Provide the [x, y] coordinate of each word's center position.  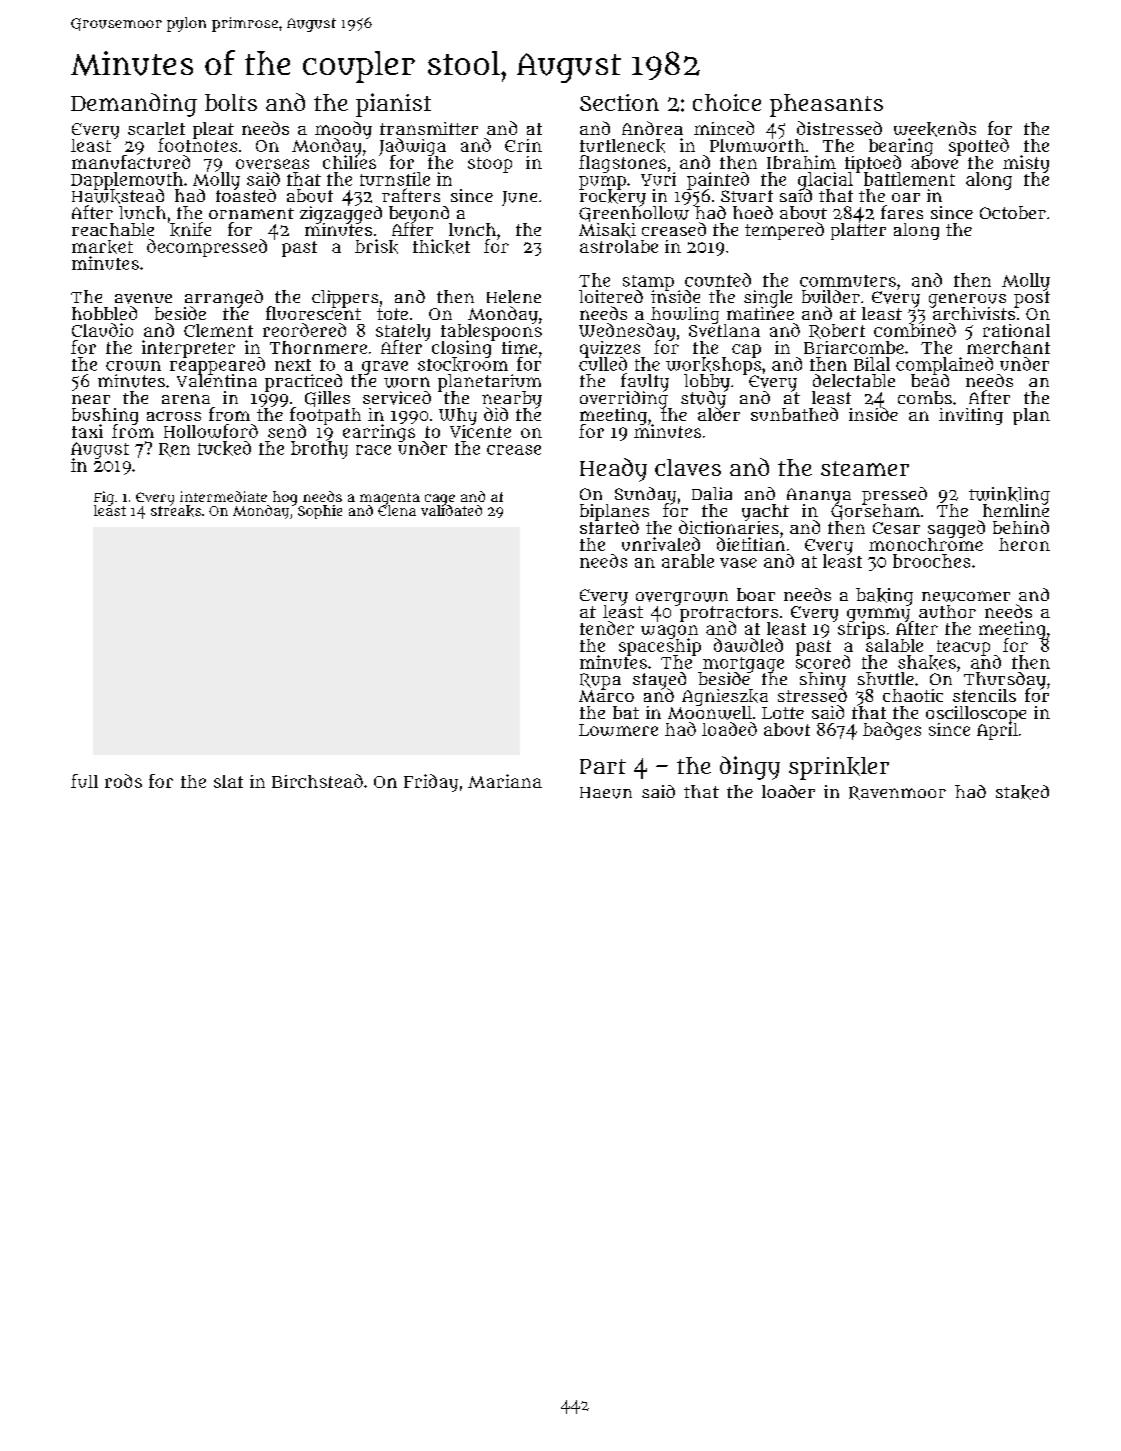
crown [133, 366]
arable [688, 561]
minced [724, 128]
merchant [1008, 347]
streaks [176, 511]
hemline [1016, 510]
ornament [251, 213]
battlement [909, 179]
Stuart [747, 196]
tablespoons [491, 332]
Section [619, 102]
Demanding [134, 105]
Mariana [505, 781]
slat [228, 781]
